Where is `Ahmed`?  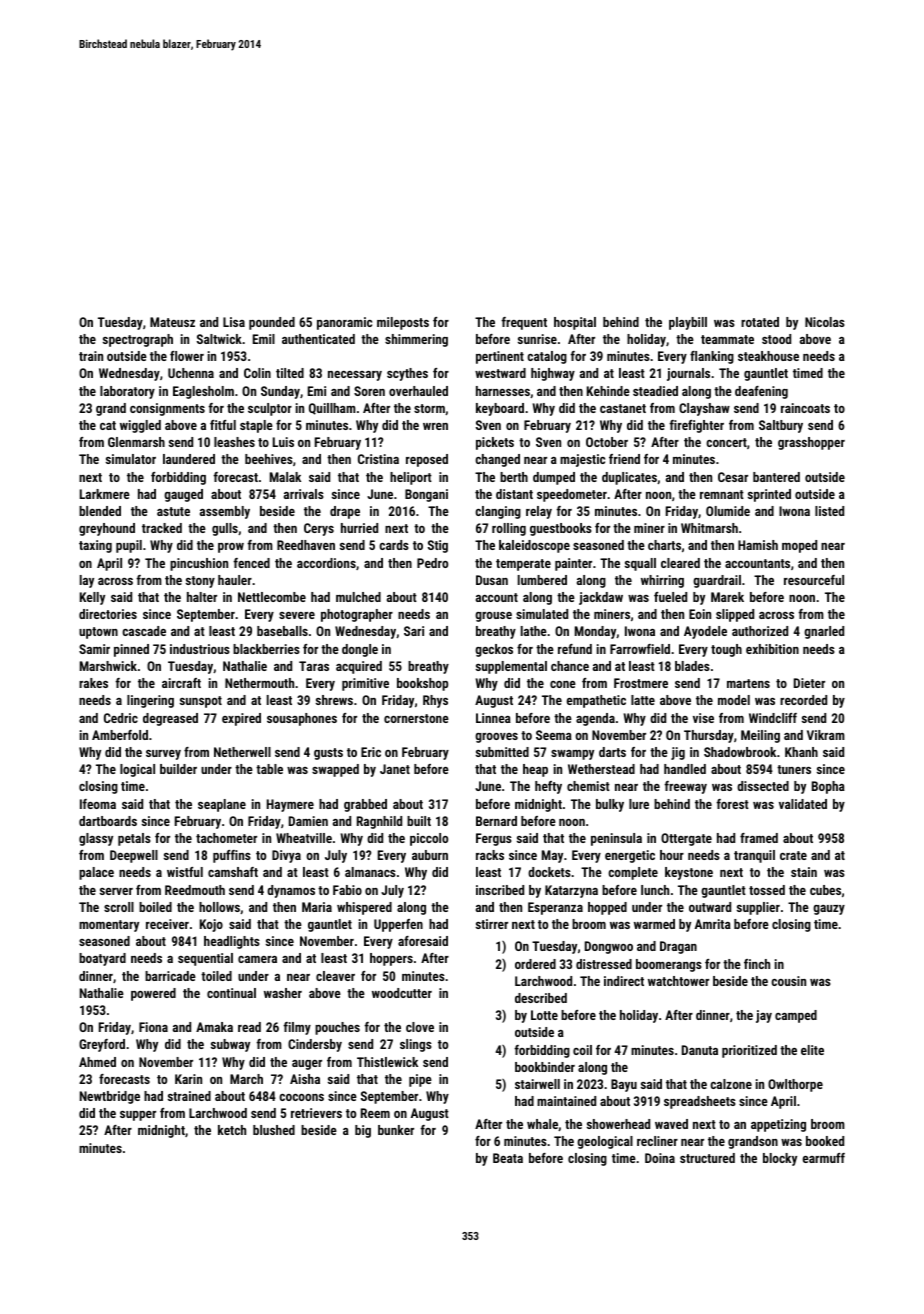 Ahmed is located at coordinates (97, 1062).
